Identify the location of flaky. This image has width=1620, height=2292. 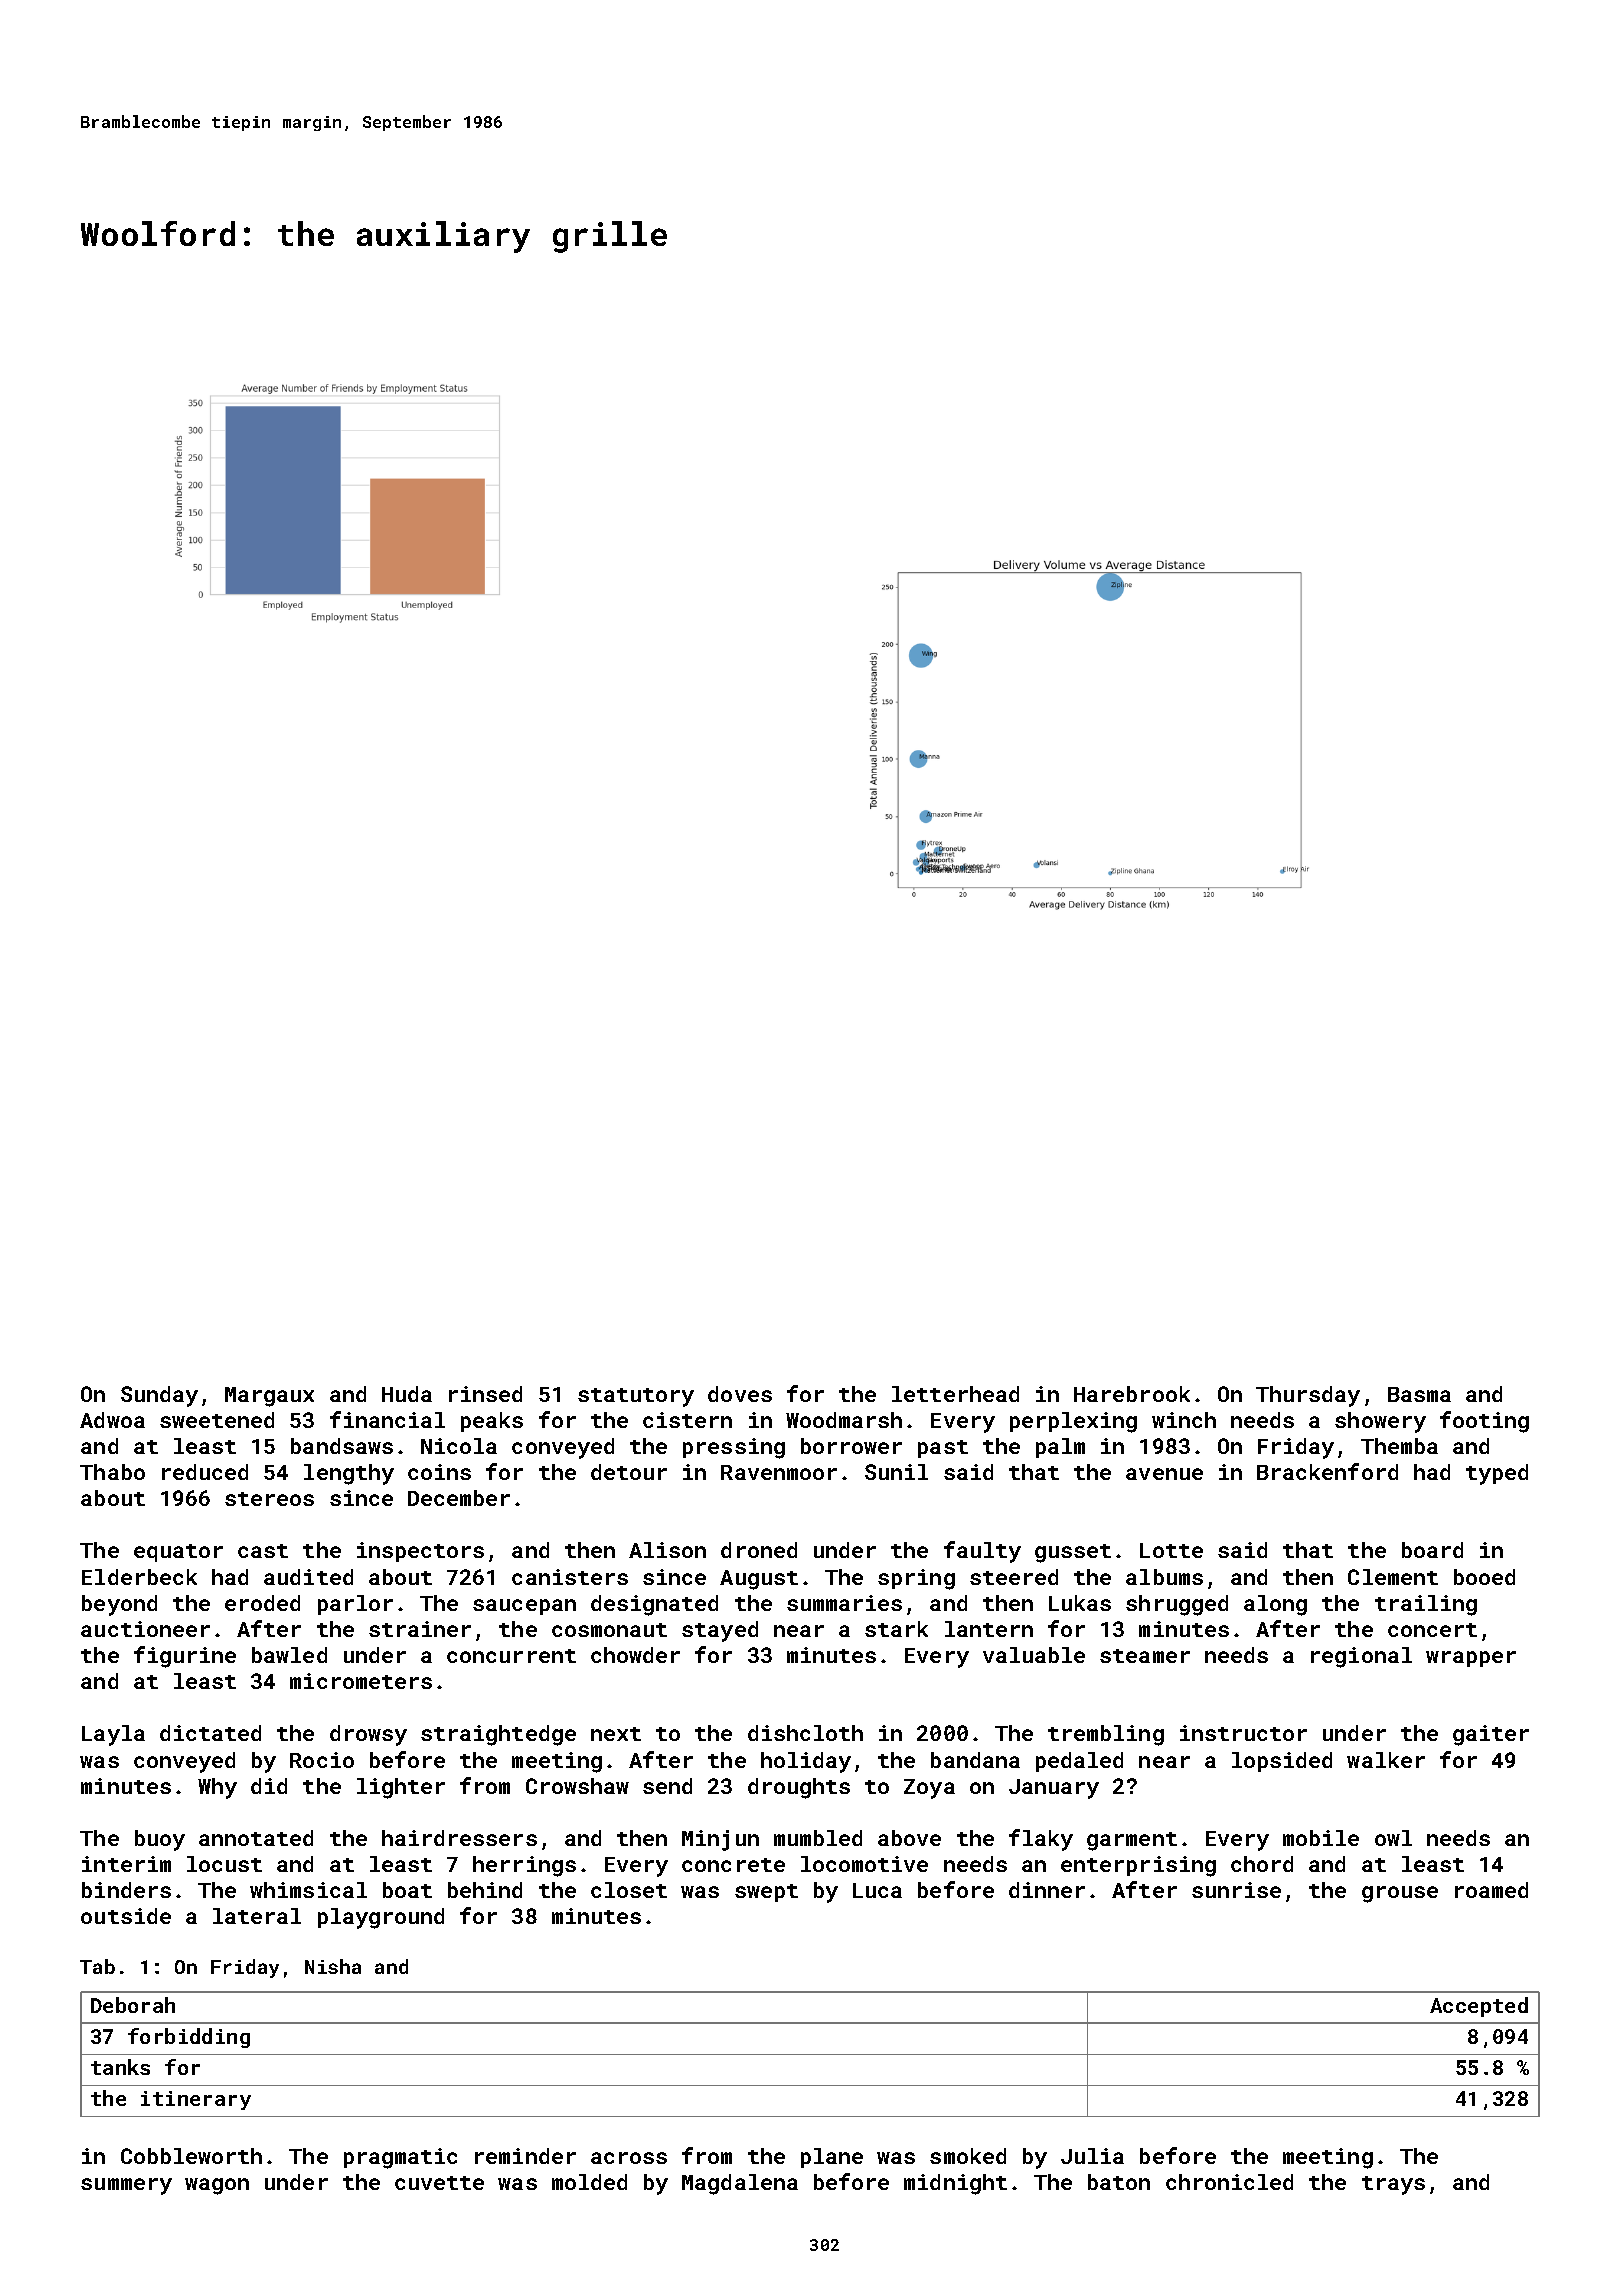
(1041, 1840).
